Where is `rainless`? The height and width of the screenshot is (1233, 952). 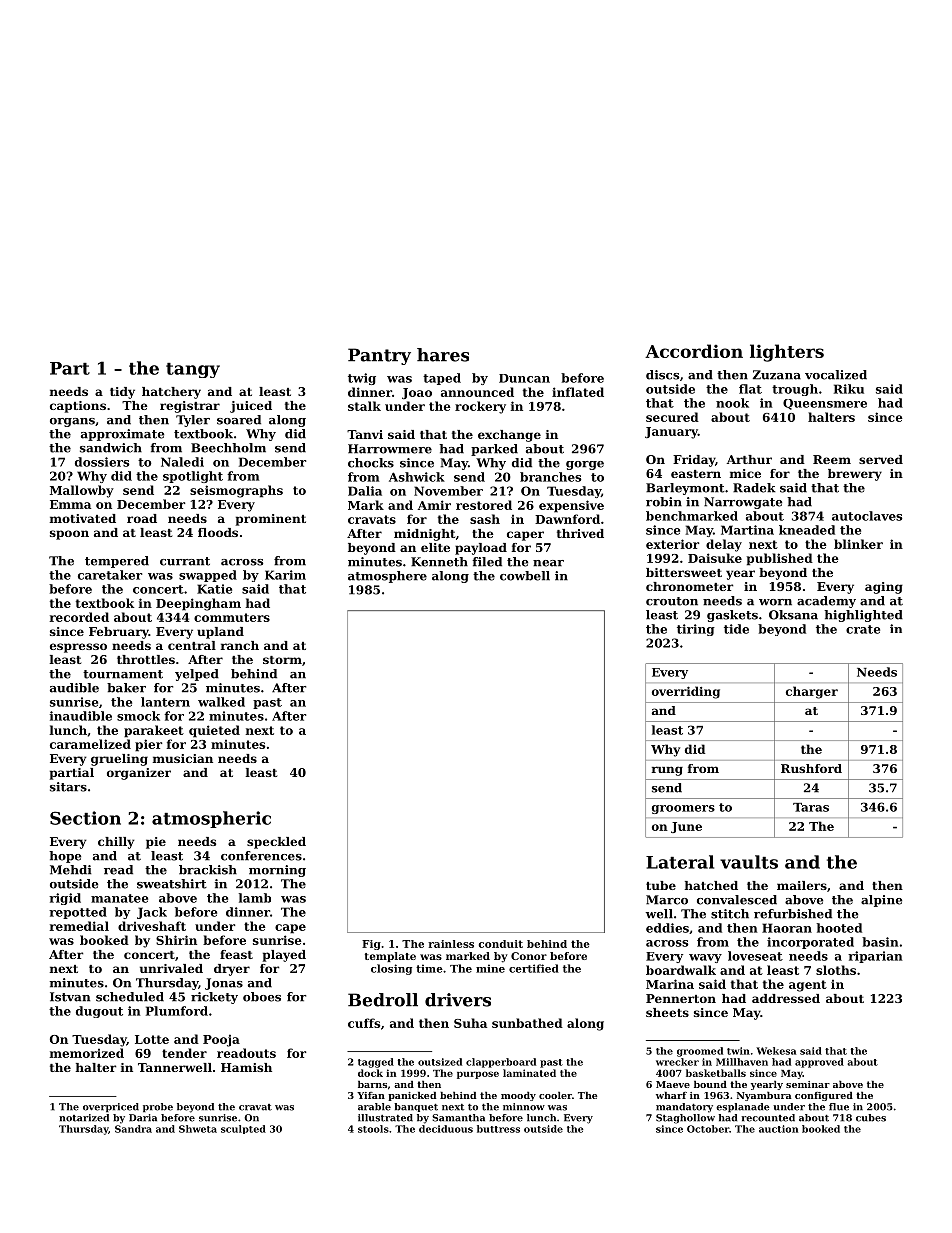
rainless is located at coordinates (451, 944).
